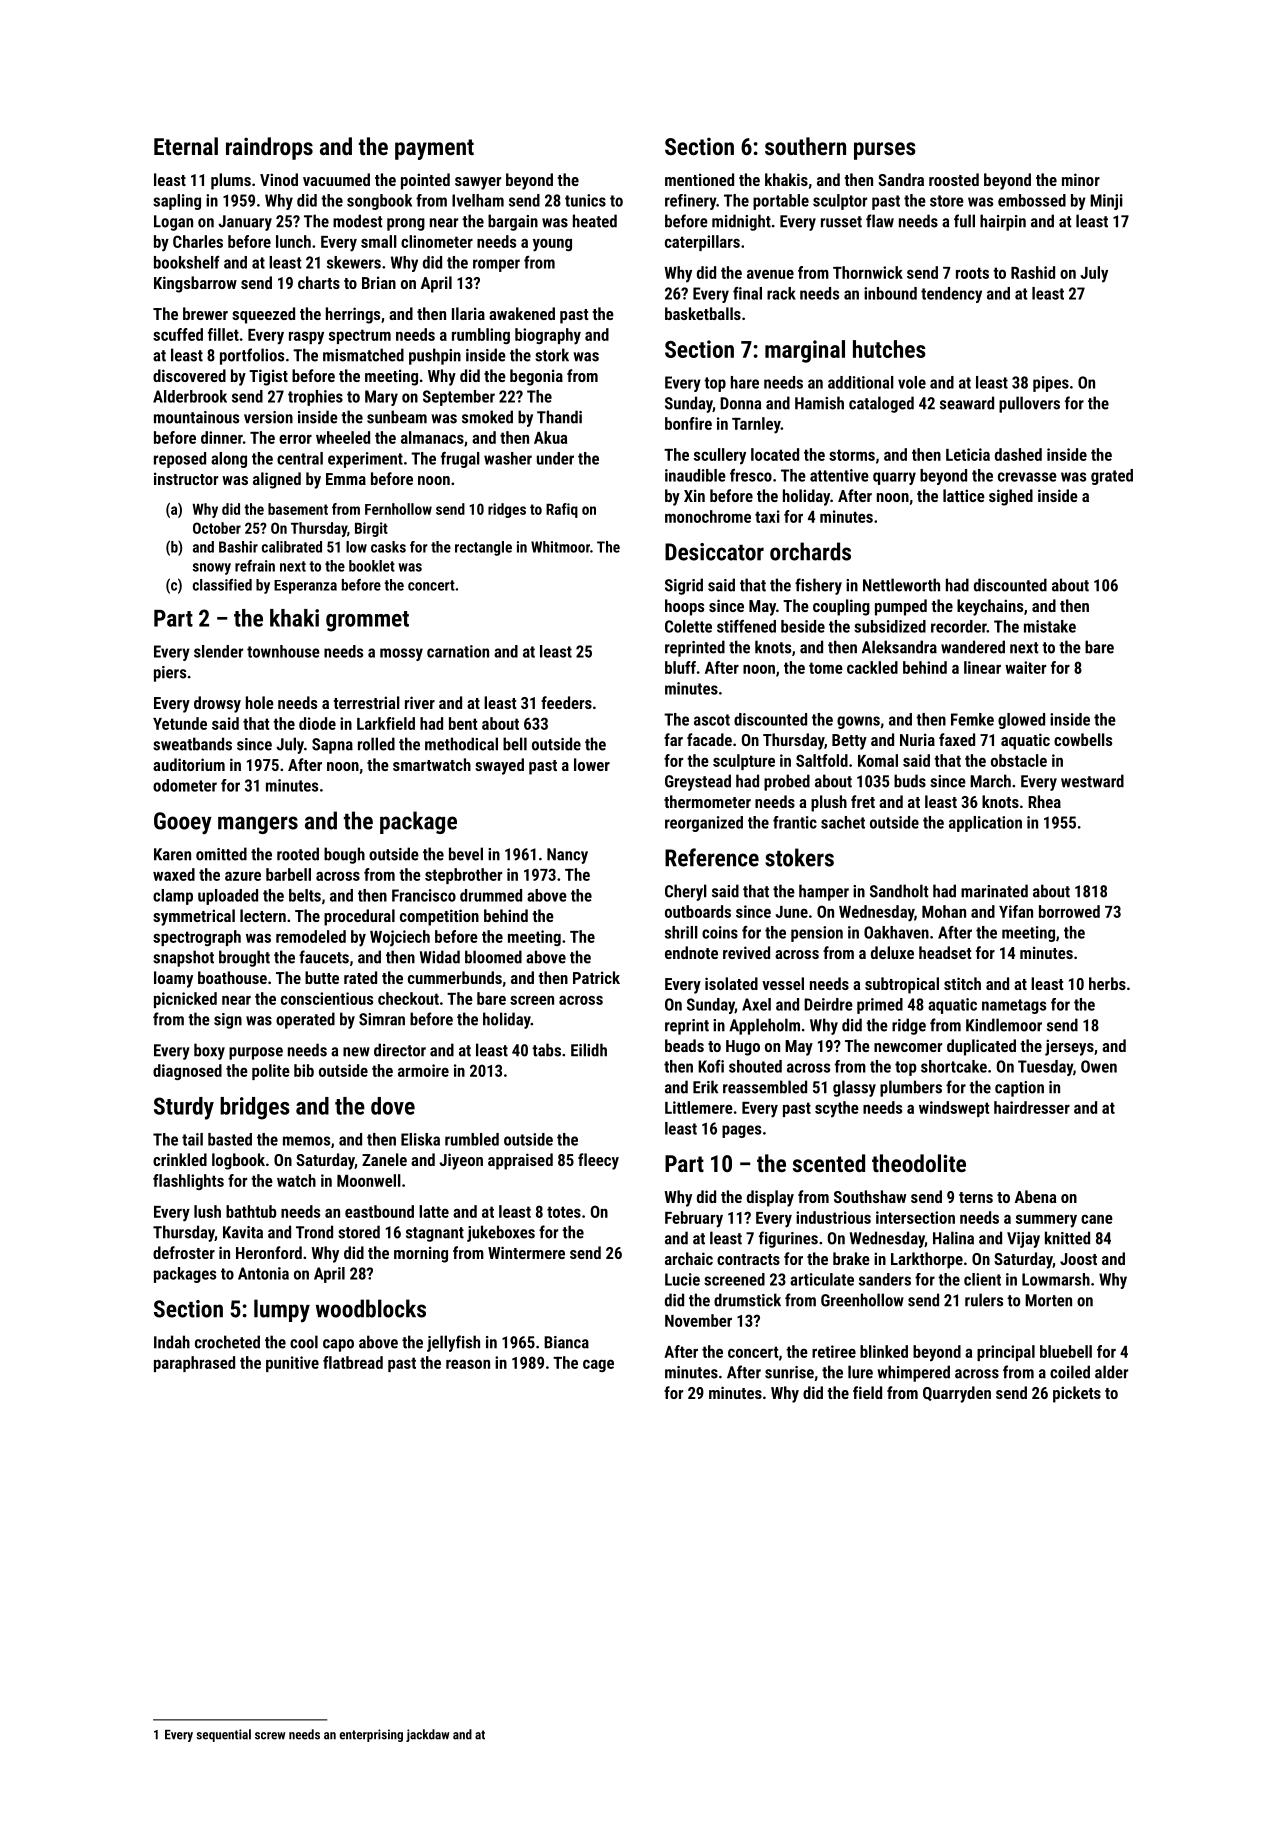 The image size is (1288, 1822). I want to click on experiment, so click(365, 460).
